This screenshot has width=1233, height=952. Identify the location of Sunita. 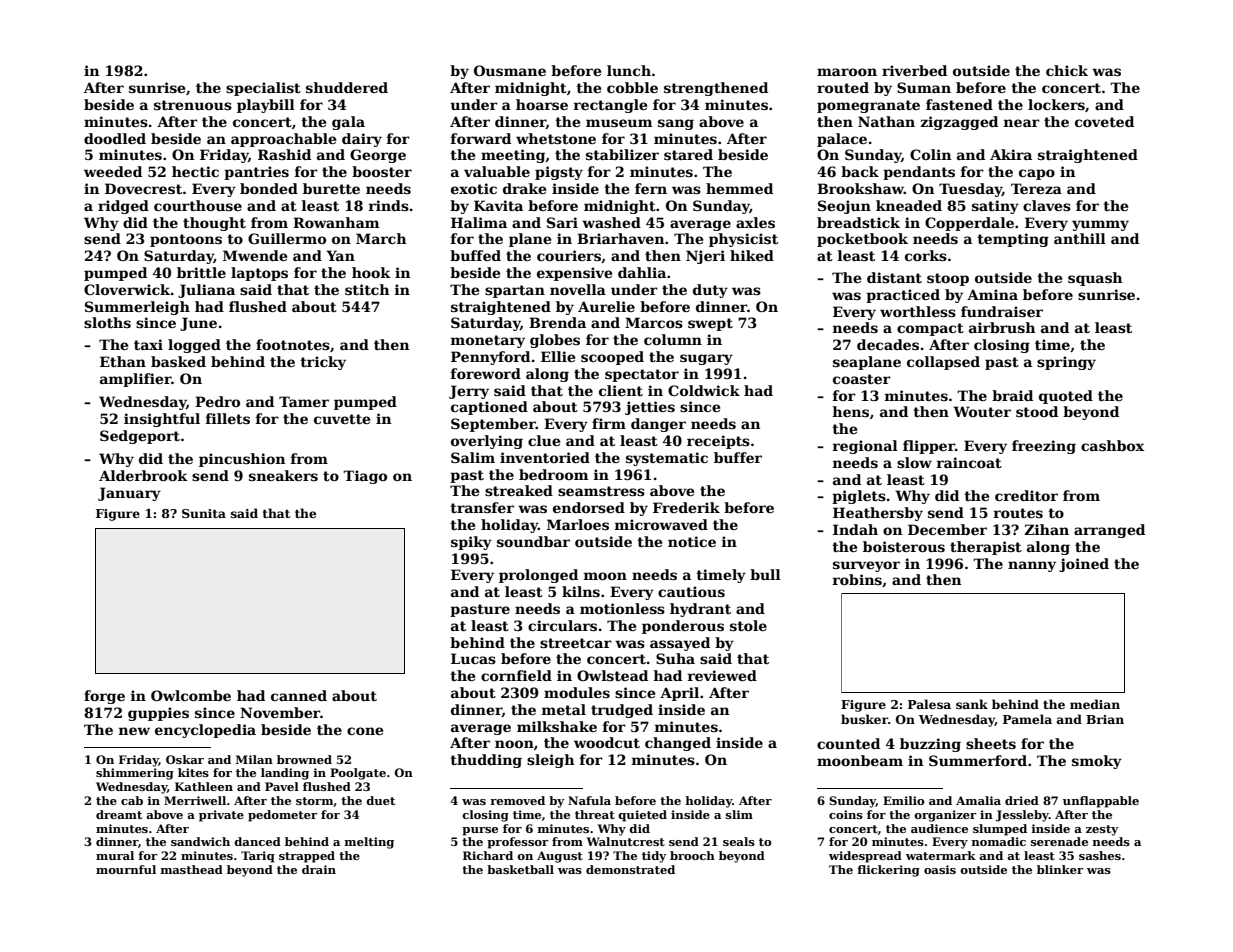
(204, 513).
